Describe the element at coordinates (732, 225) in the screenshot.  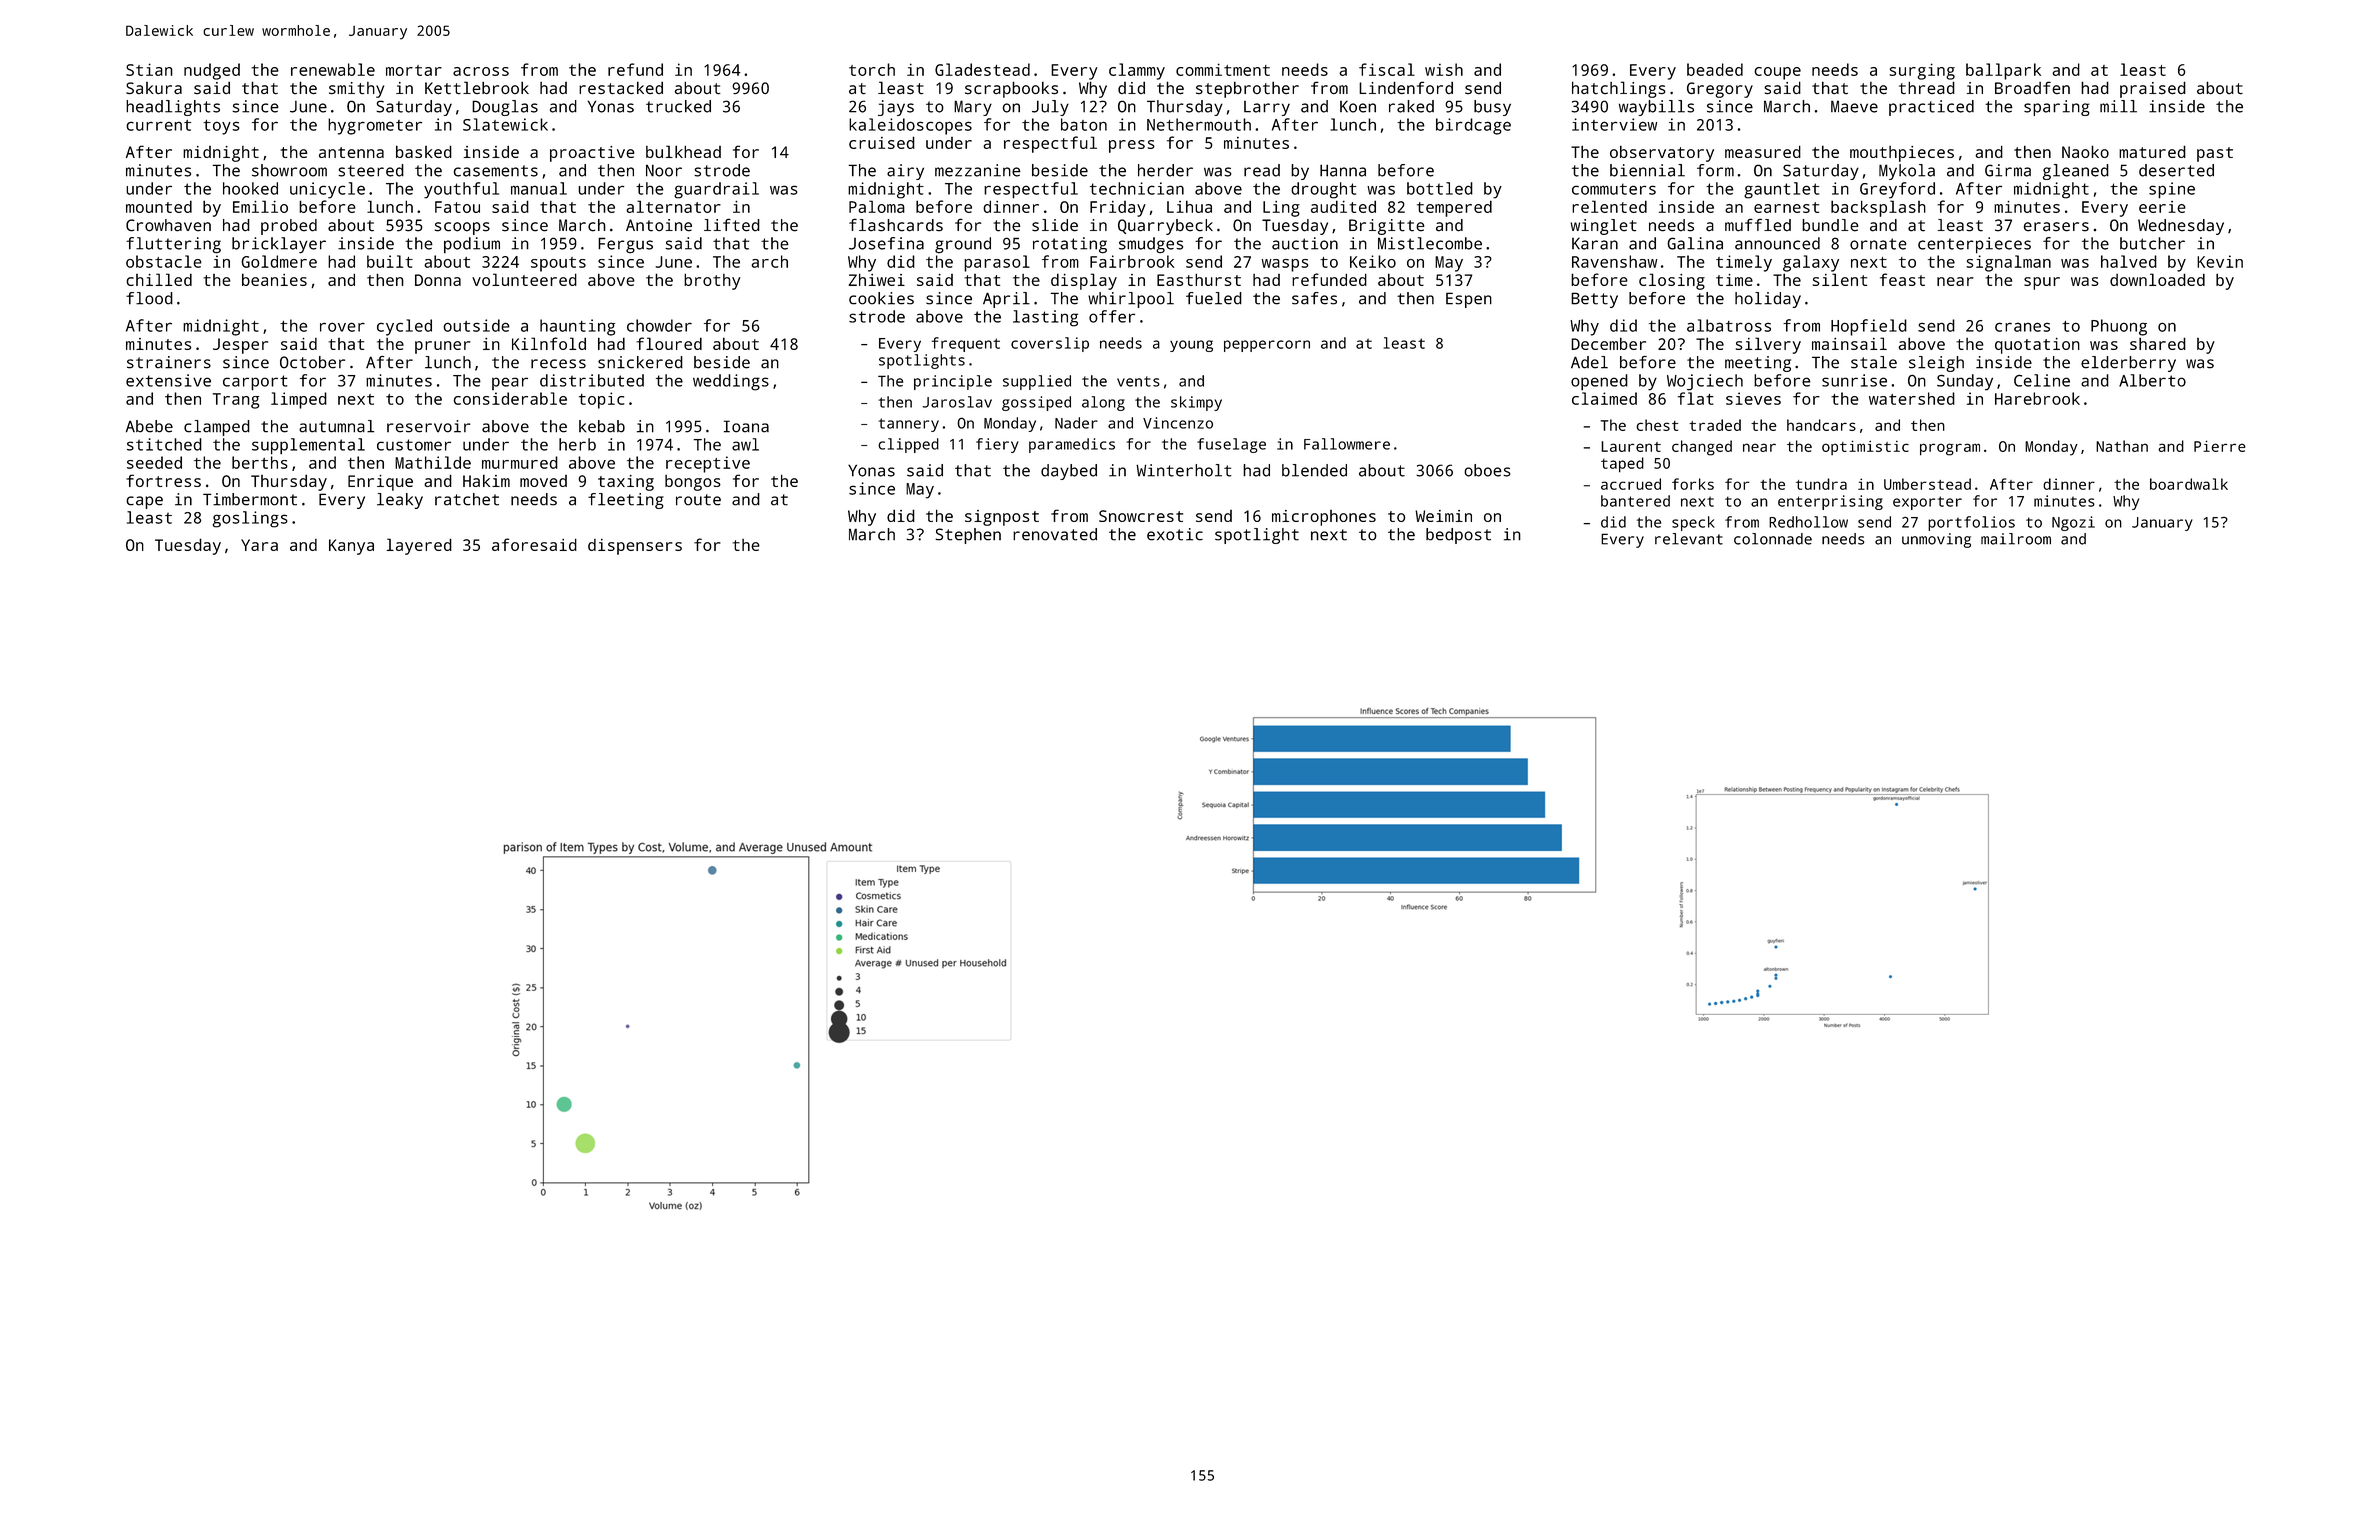
I see `lifted` at that location.
